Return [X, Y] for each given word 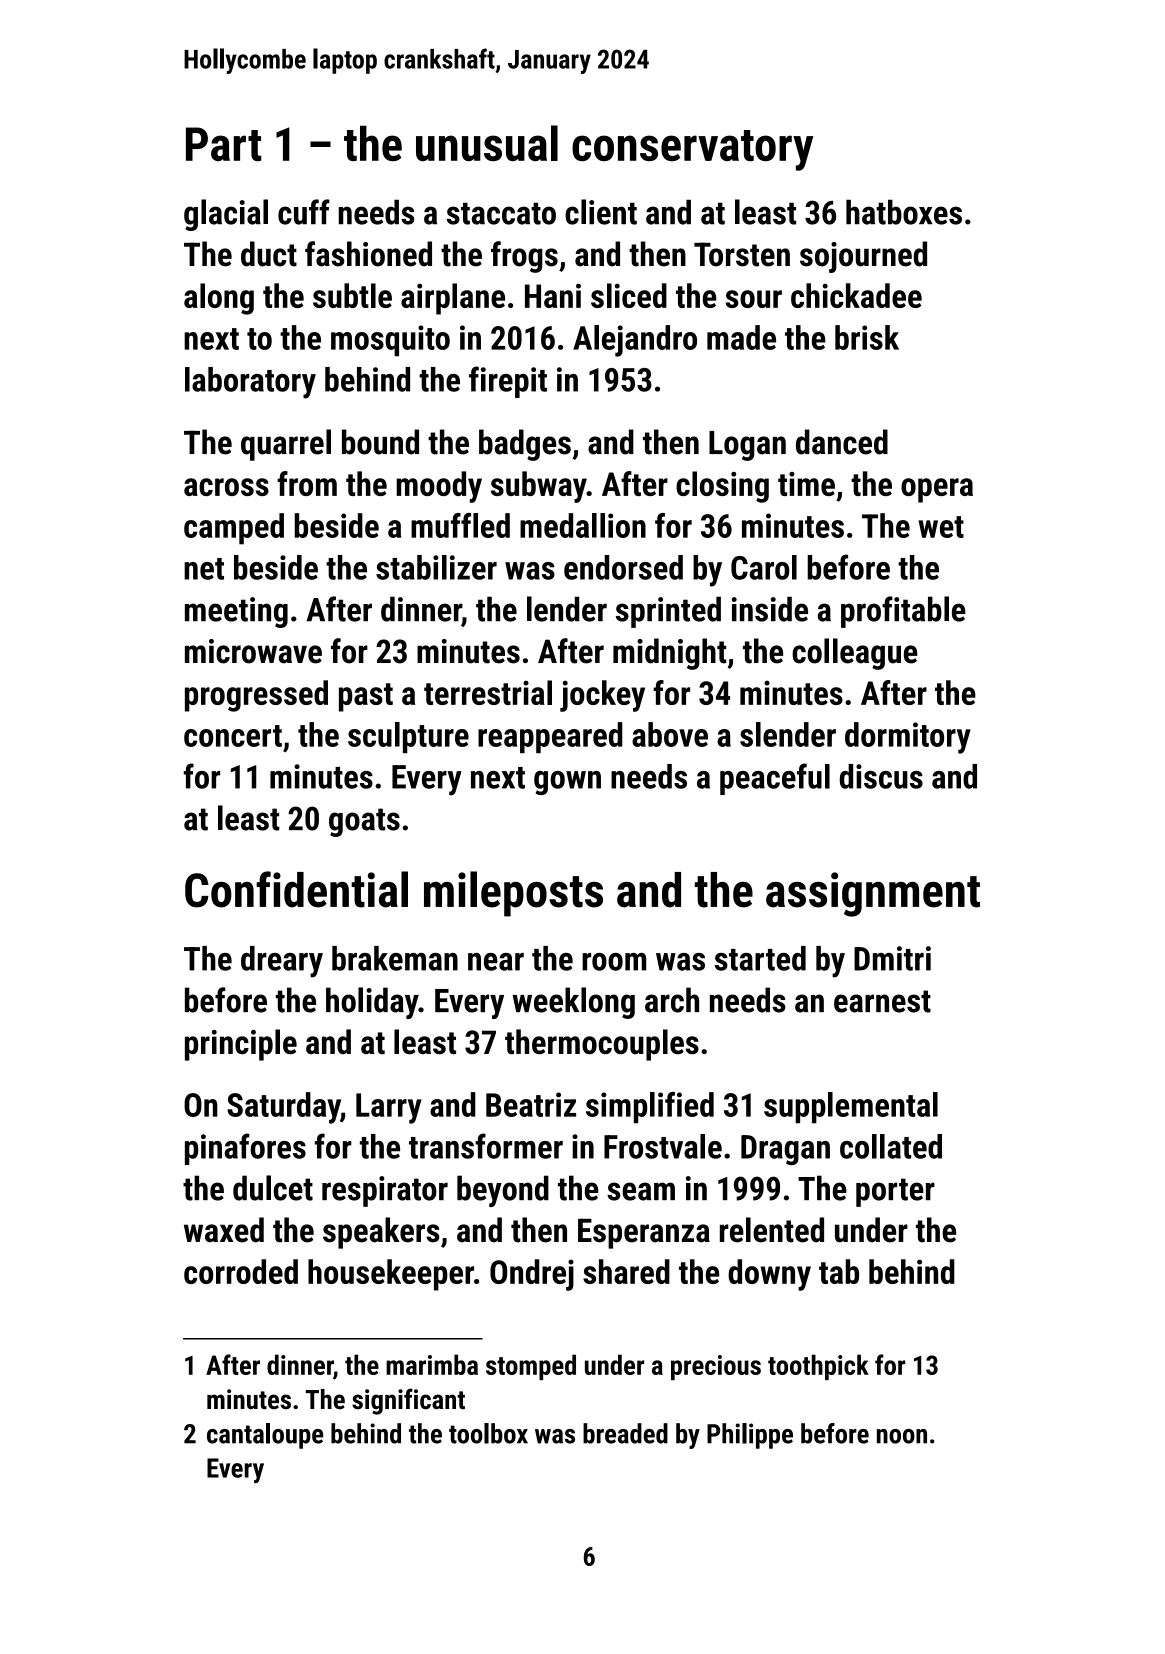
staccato [501, 213]
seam [641, 1191]
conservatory [693, 150]
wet [941, 527]
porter [895, 1192]
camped [234, 529]
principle [241, 1045]
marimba [432, 1364]
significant [408, 1401]
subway [539, 487]
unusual [487, 143]
